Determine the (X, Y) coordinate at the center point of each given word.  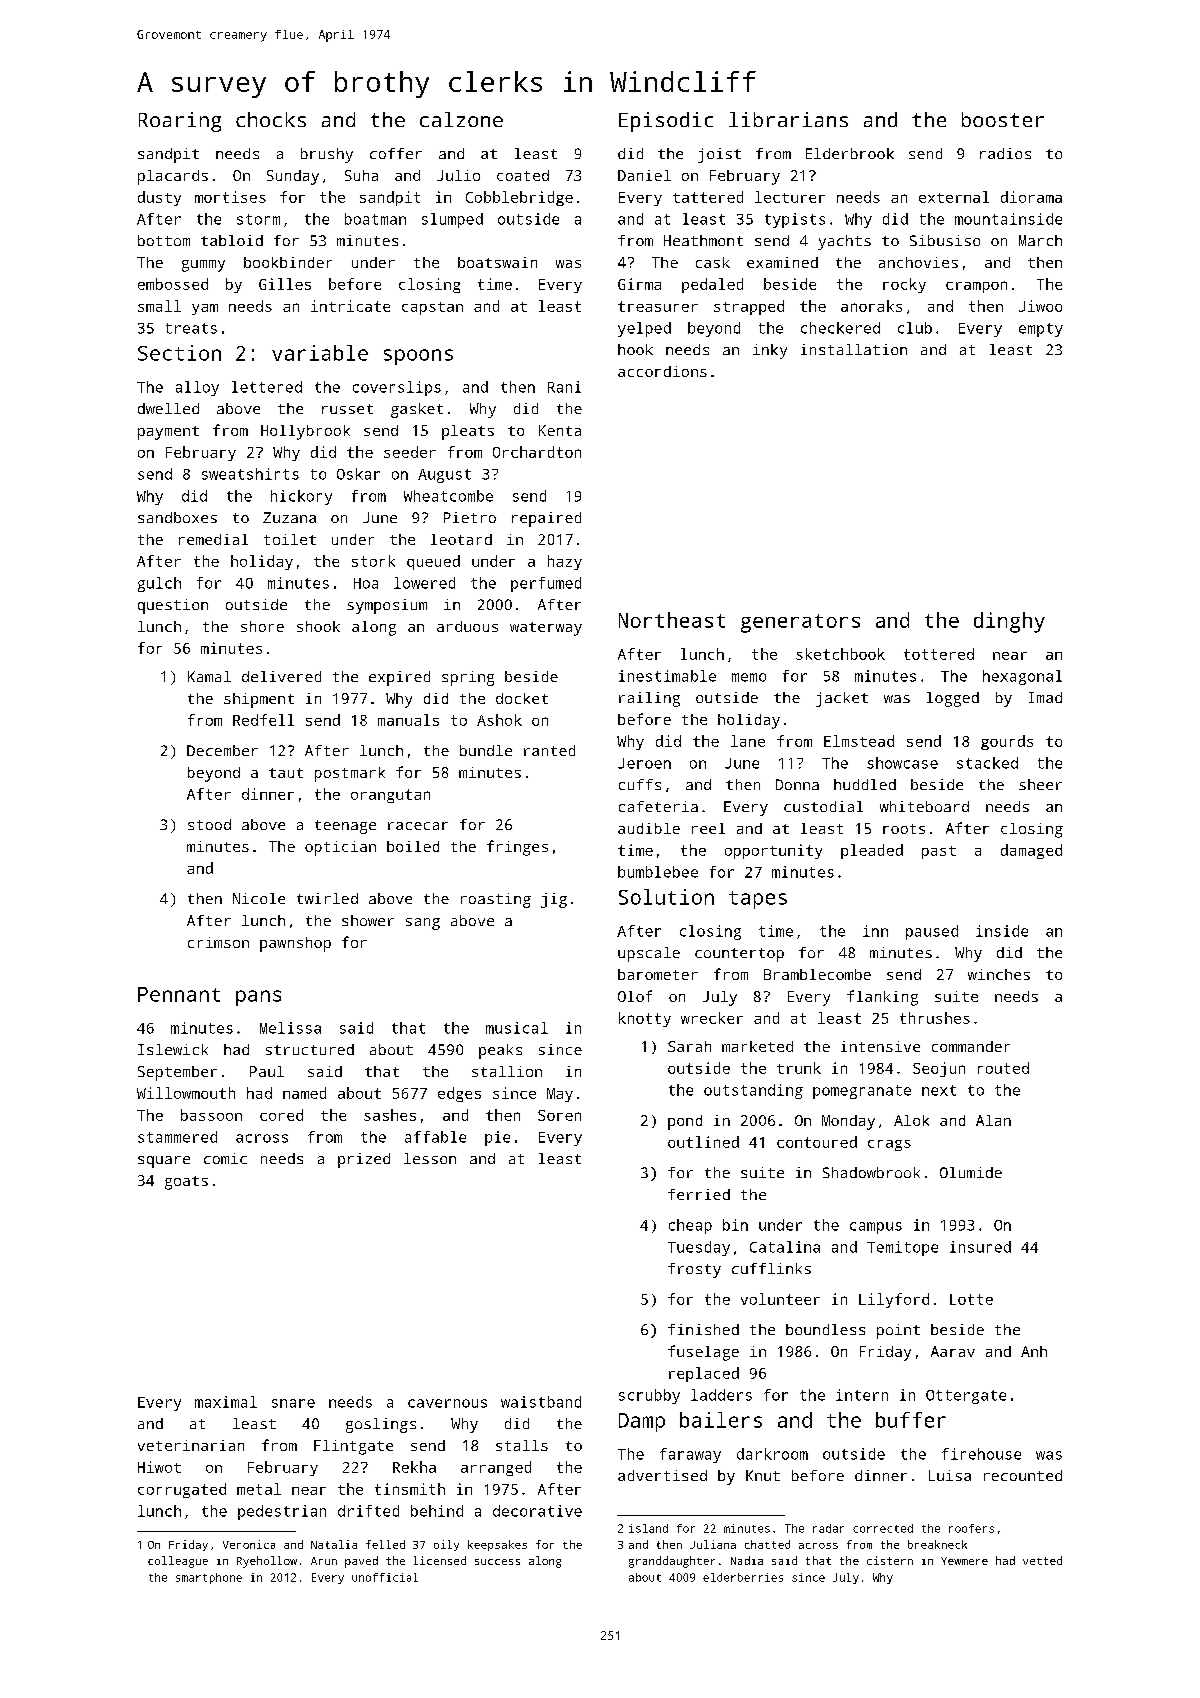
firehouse (981, 1454)
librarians (788, 119)
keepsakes (497, 1545)
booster (1003, 119)
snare (293, 1403)
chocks (271, 119)
